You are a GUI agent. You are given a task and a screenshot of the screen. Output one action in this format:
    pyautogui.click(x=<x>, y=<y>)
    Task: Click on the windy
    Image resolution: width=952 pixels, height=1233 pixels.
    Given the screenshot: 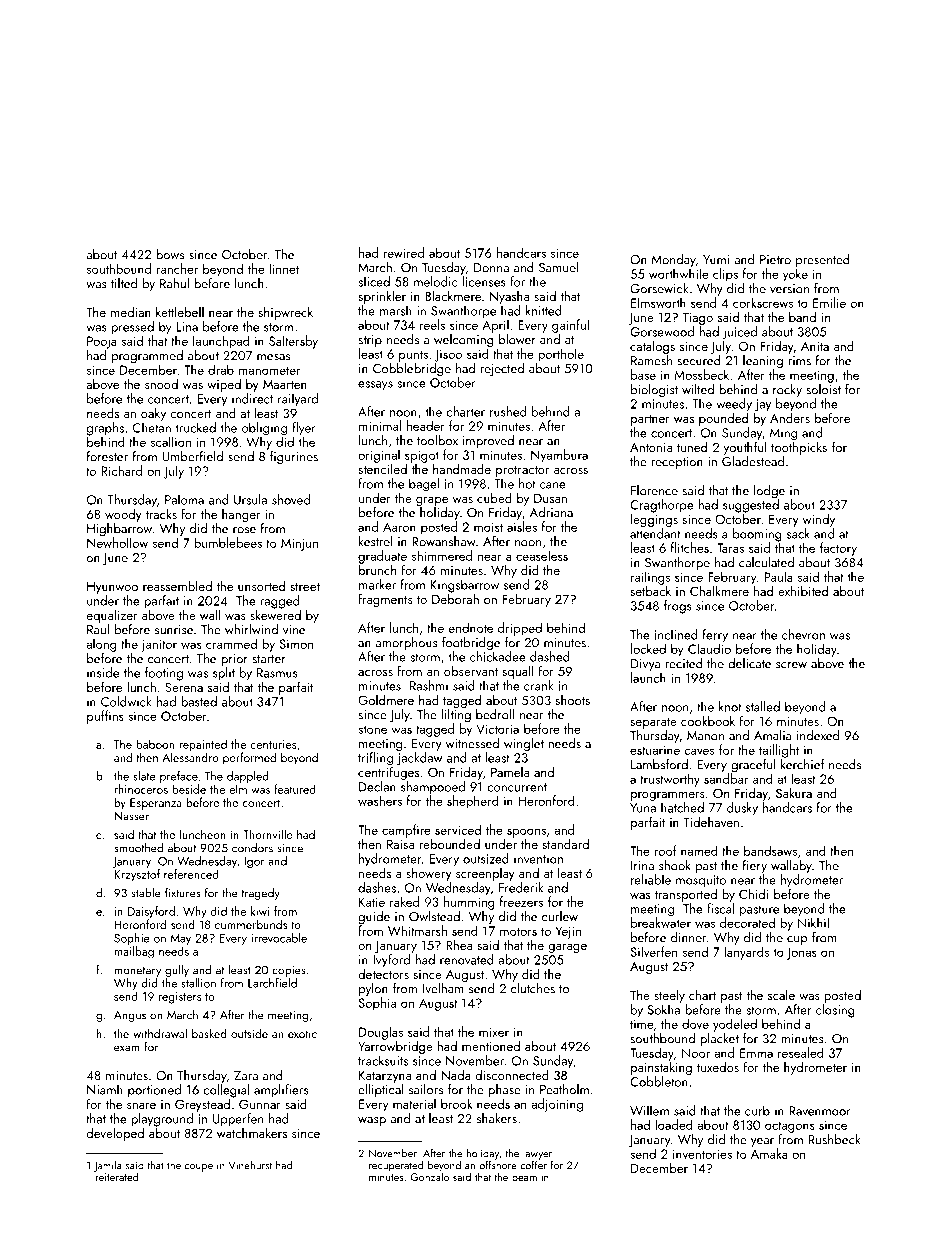 What is the action you would take?
    pyautogui.click(x=819, y=520)
